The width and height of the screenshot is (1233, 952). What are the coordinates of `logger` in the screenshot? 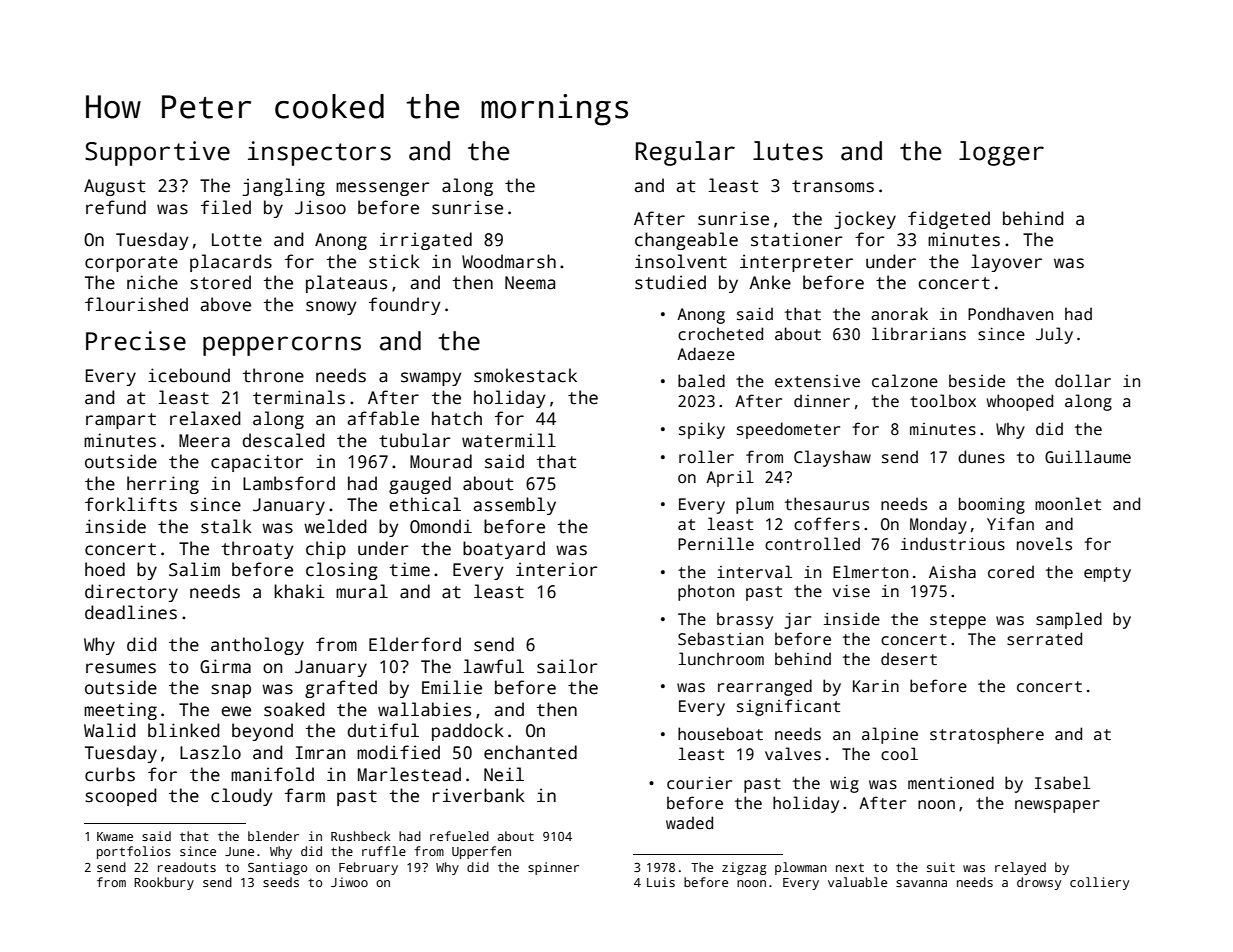 It's located at (1001, 153).
